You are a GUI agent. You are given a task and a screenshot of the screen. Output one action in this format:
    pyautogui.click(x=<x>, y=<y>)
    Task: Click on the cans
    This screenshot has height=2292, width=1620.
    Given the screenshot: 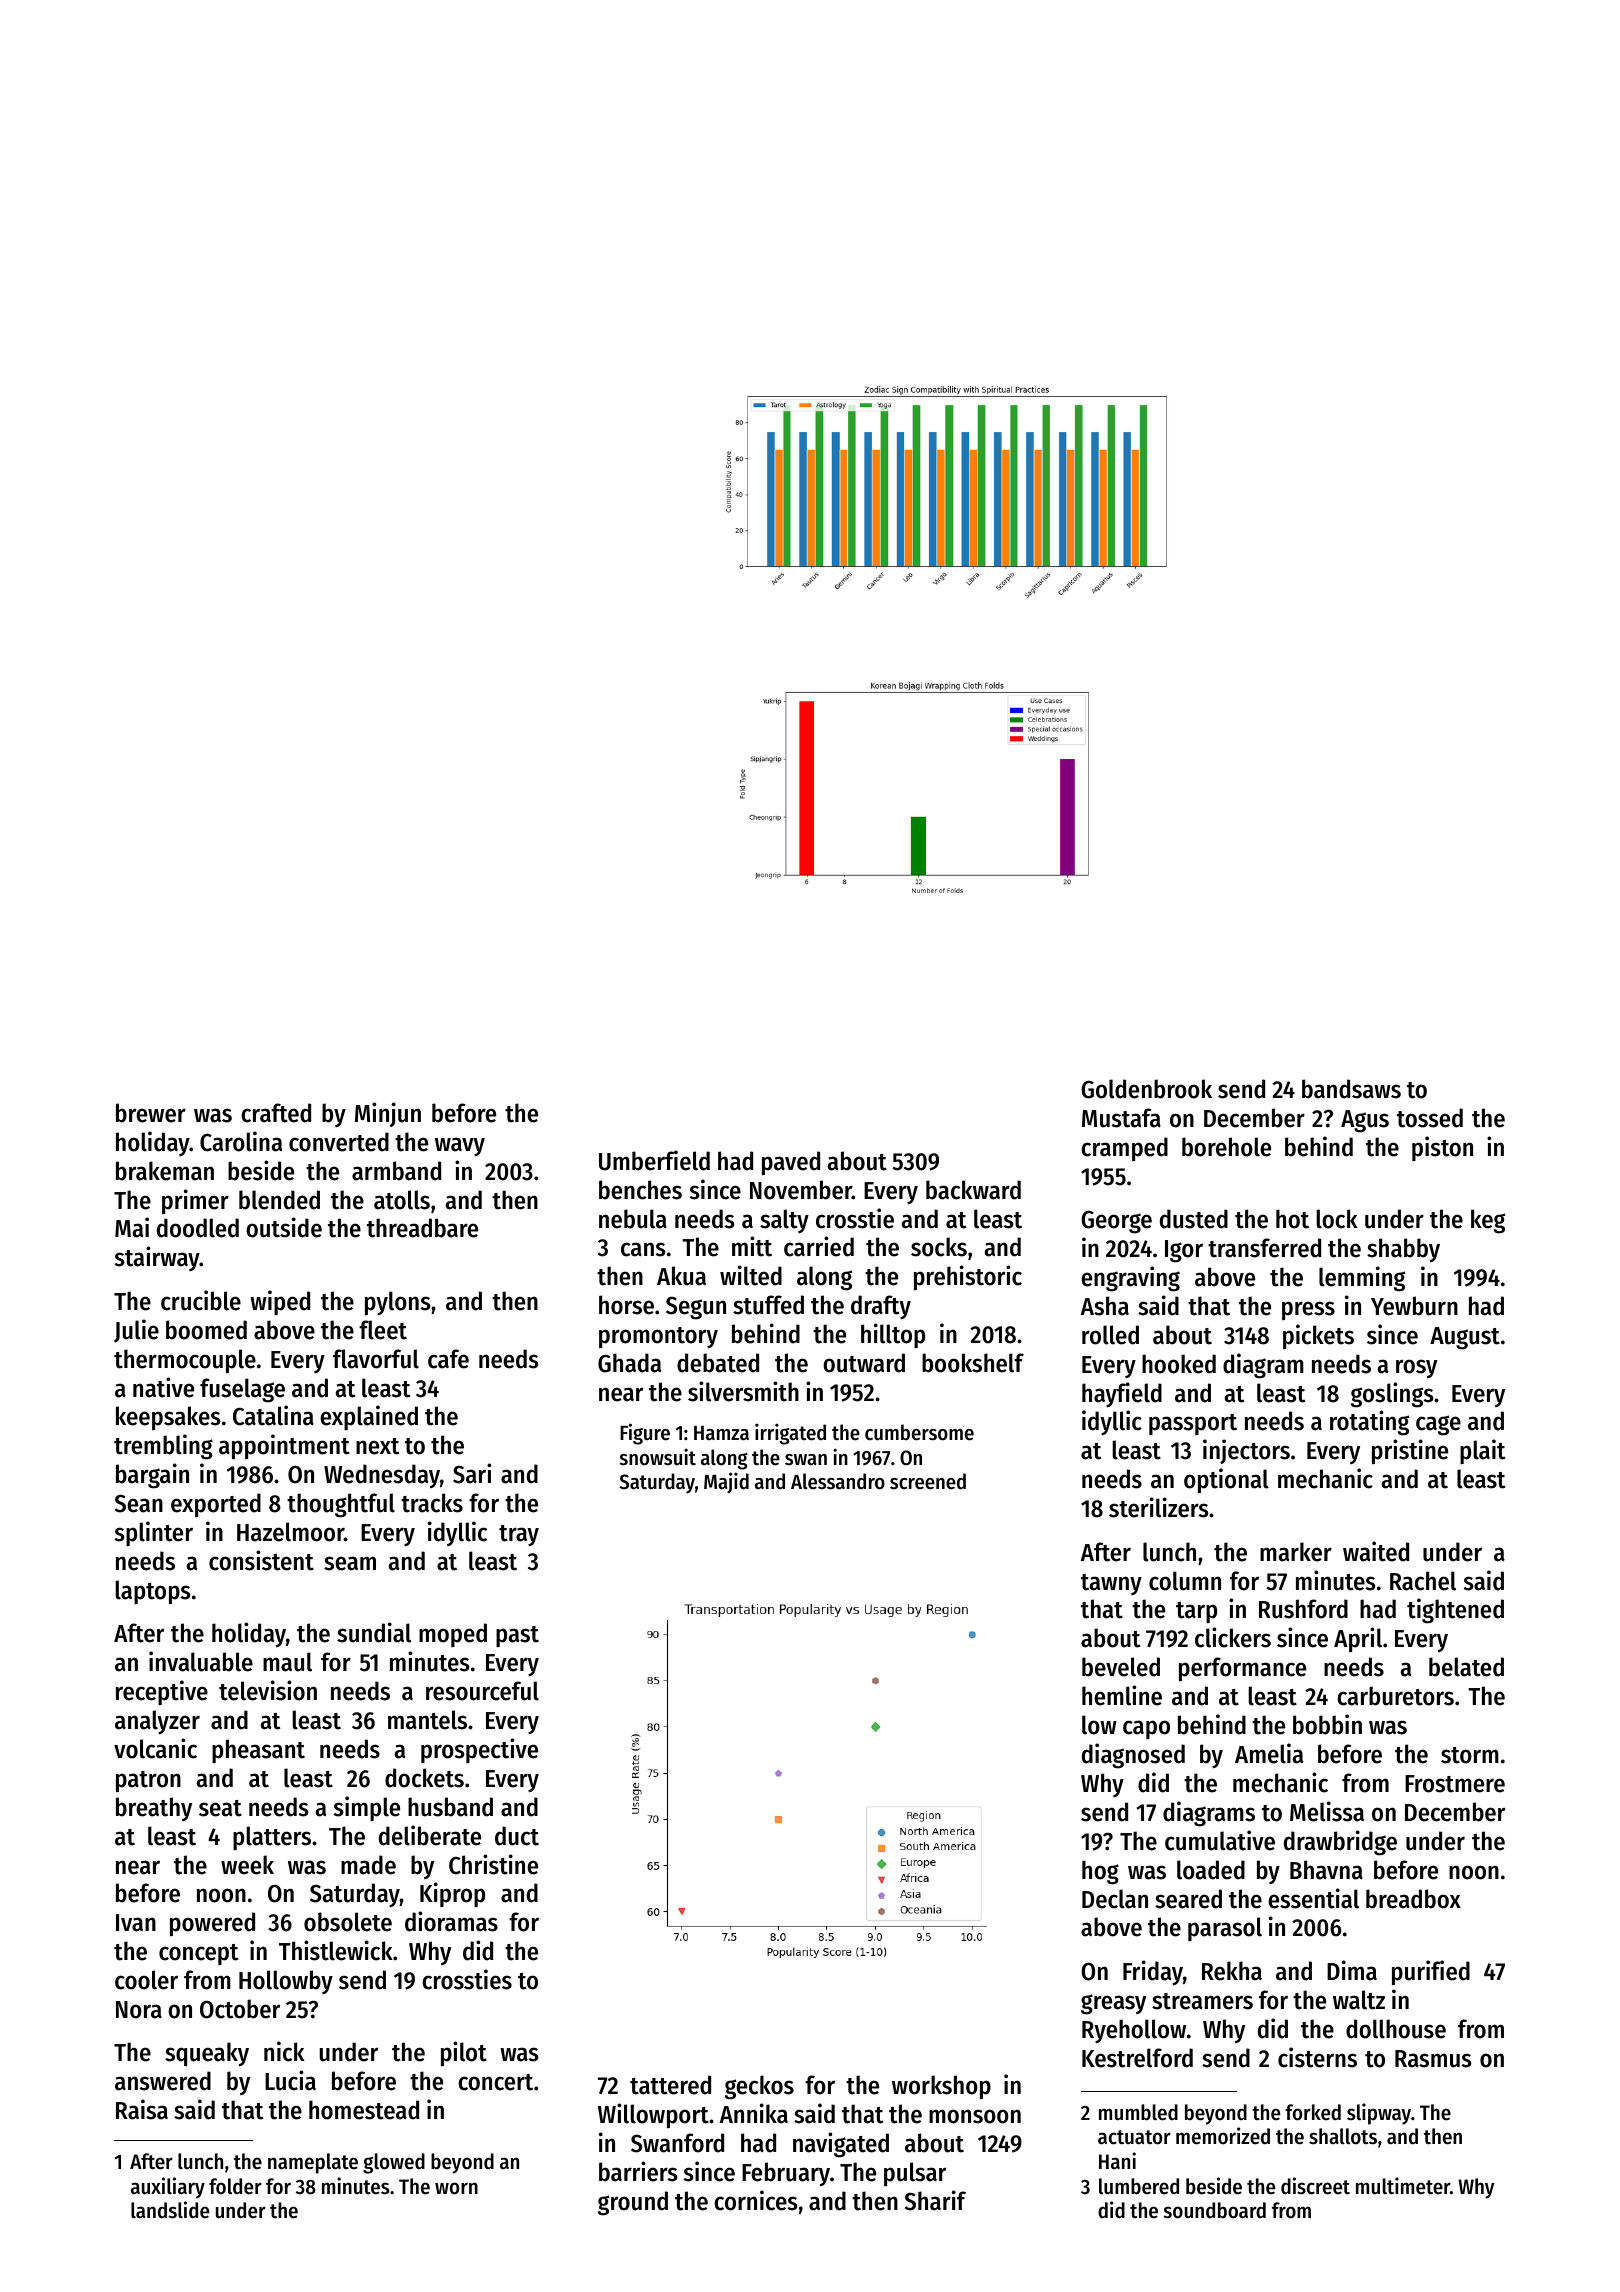 What is the action you would take?
    pyautogui.click(x=643, y=1249)
